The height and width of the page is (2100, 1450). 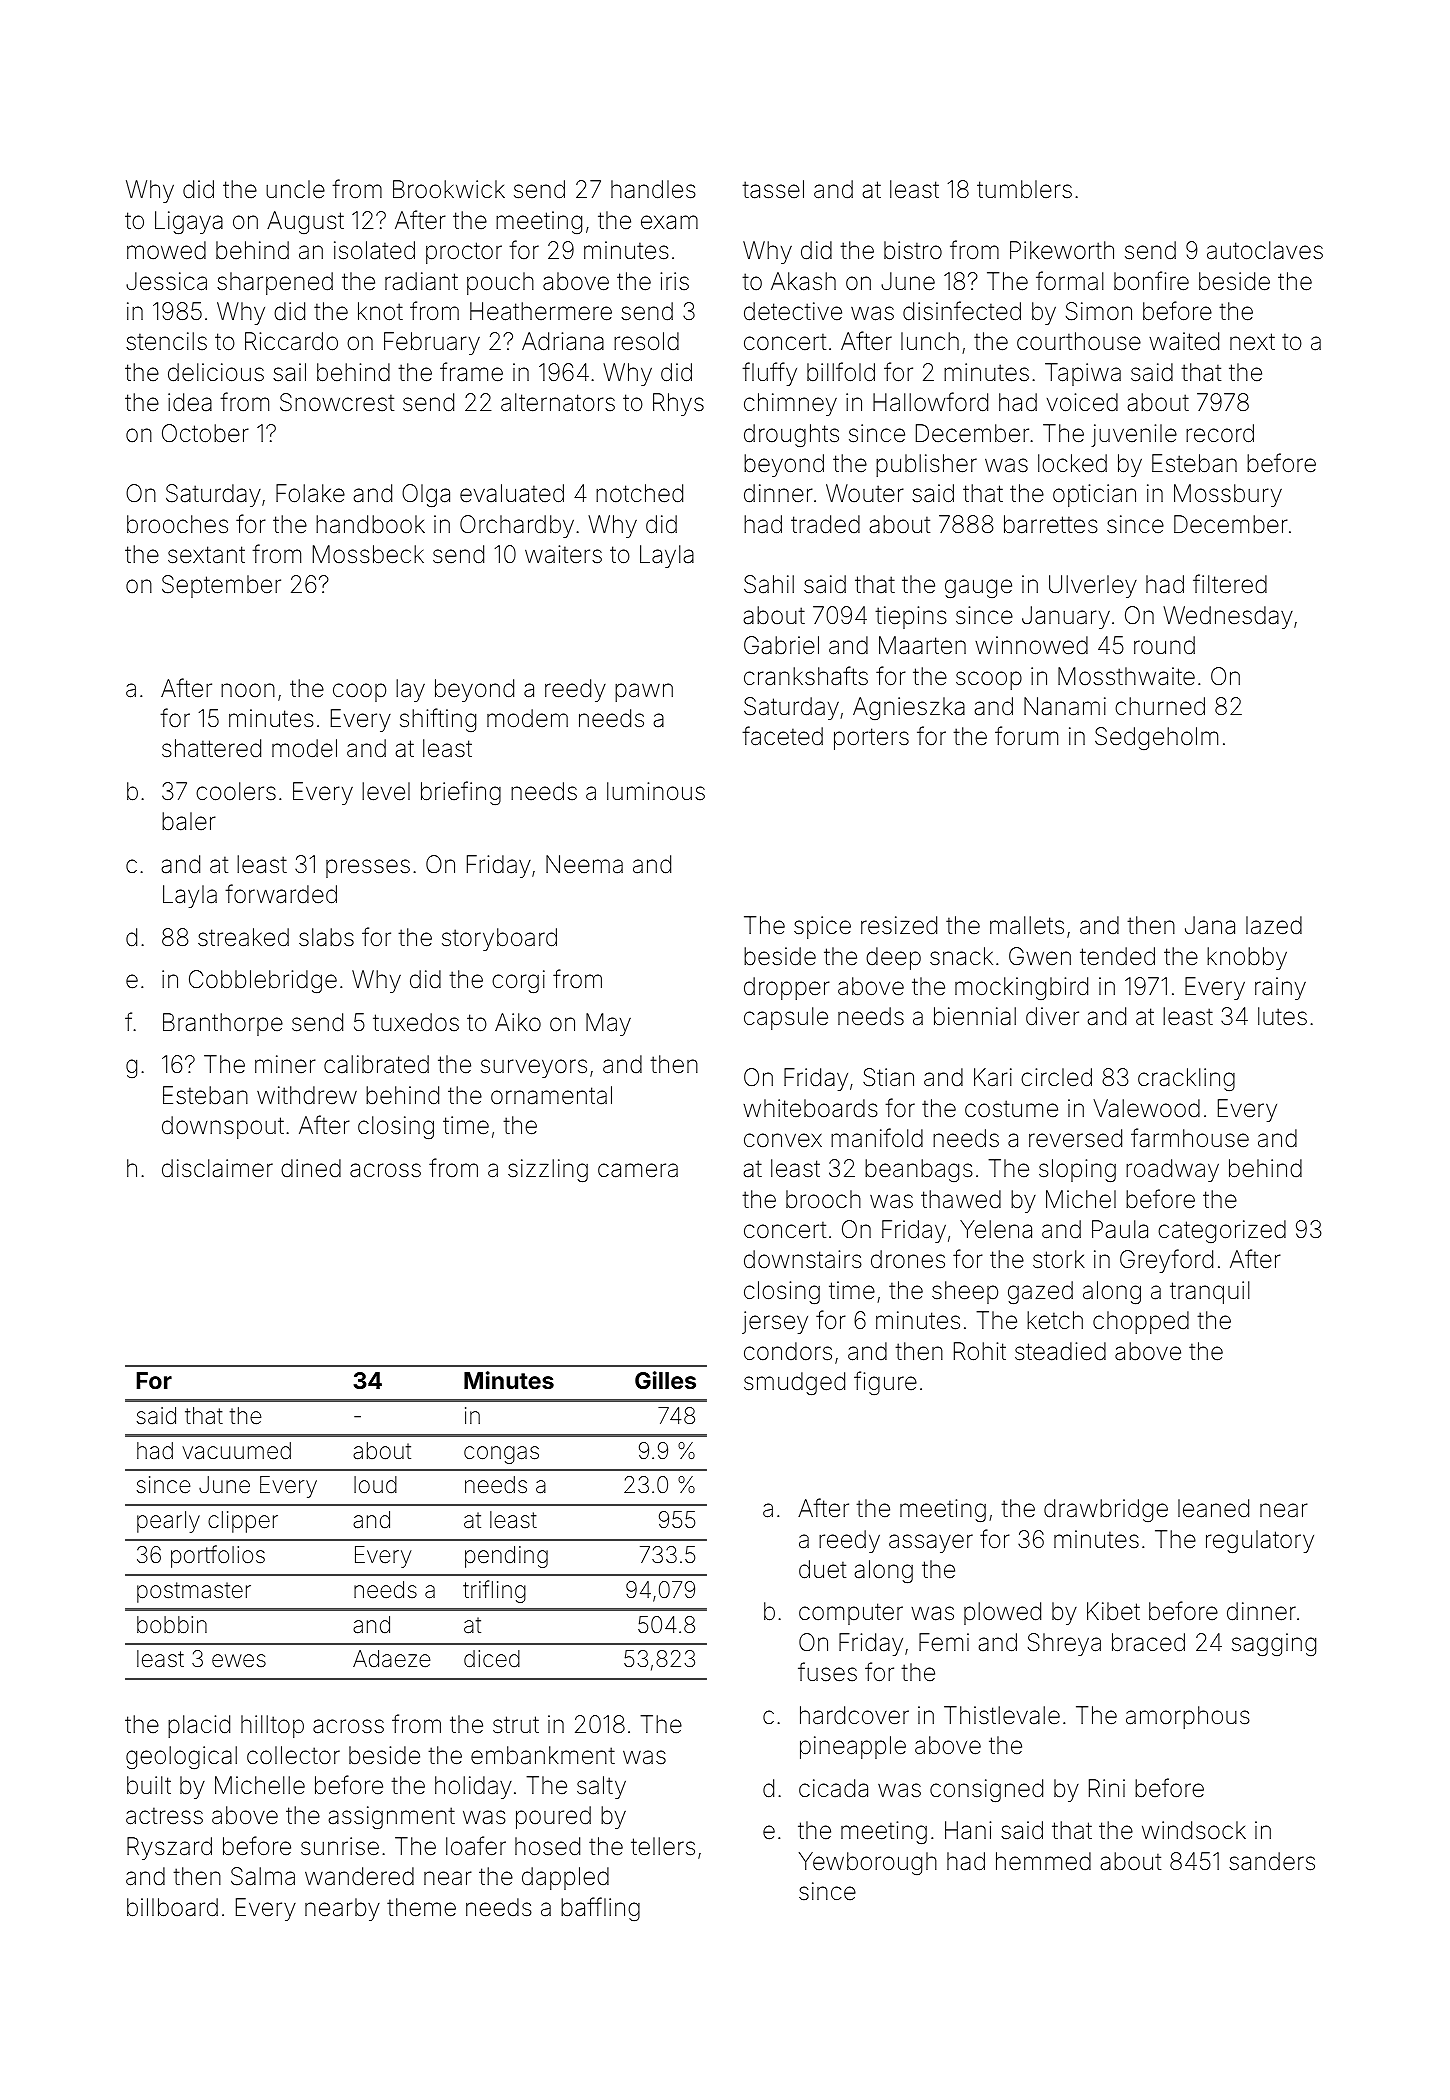 What do you see at coordinates (783, 1140) in the page?
I see `convex` at bounding box center [783, 1140].
